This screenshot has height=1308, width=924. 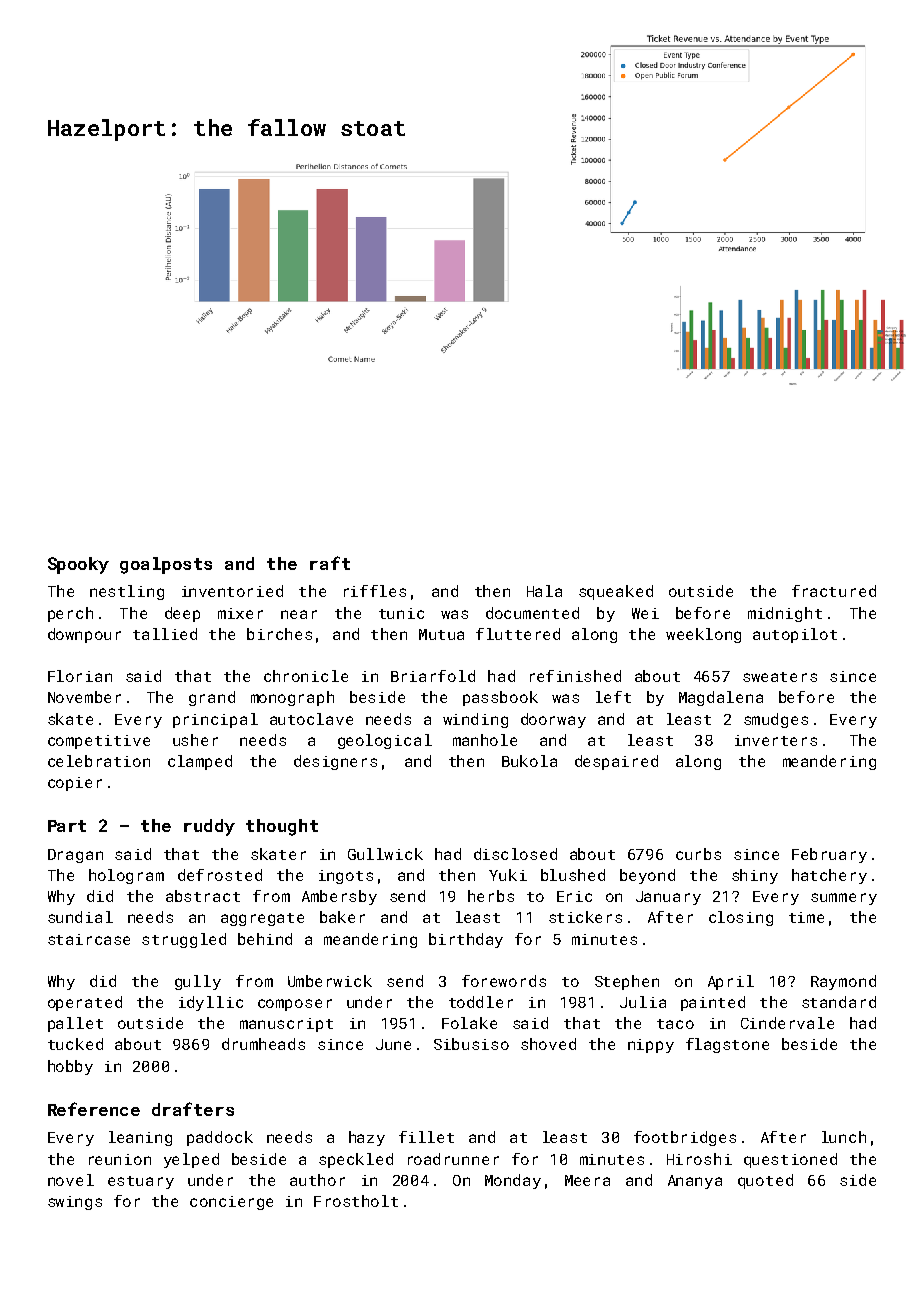 What do you see at coordinates (215, 720) in the screenshot?
I see `principal` at bounding box center [215, 720].
